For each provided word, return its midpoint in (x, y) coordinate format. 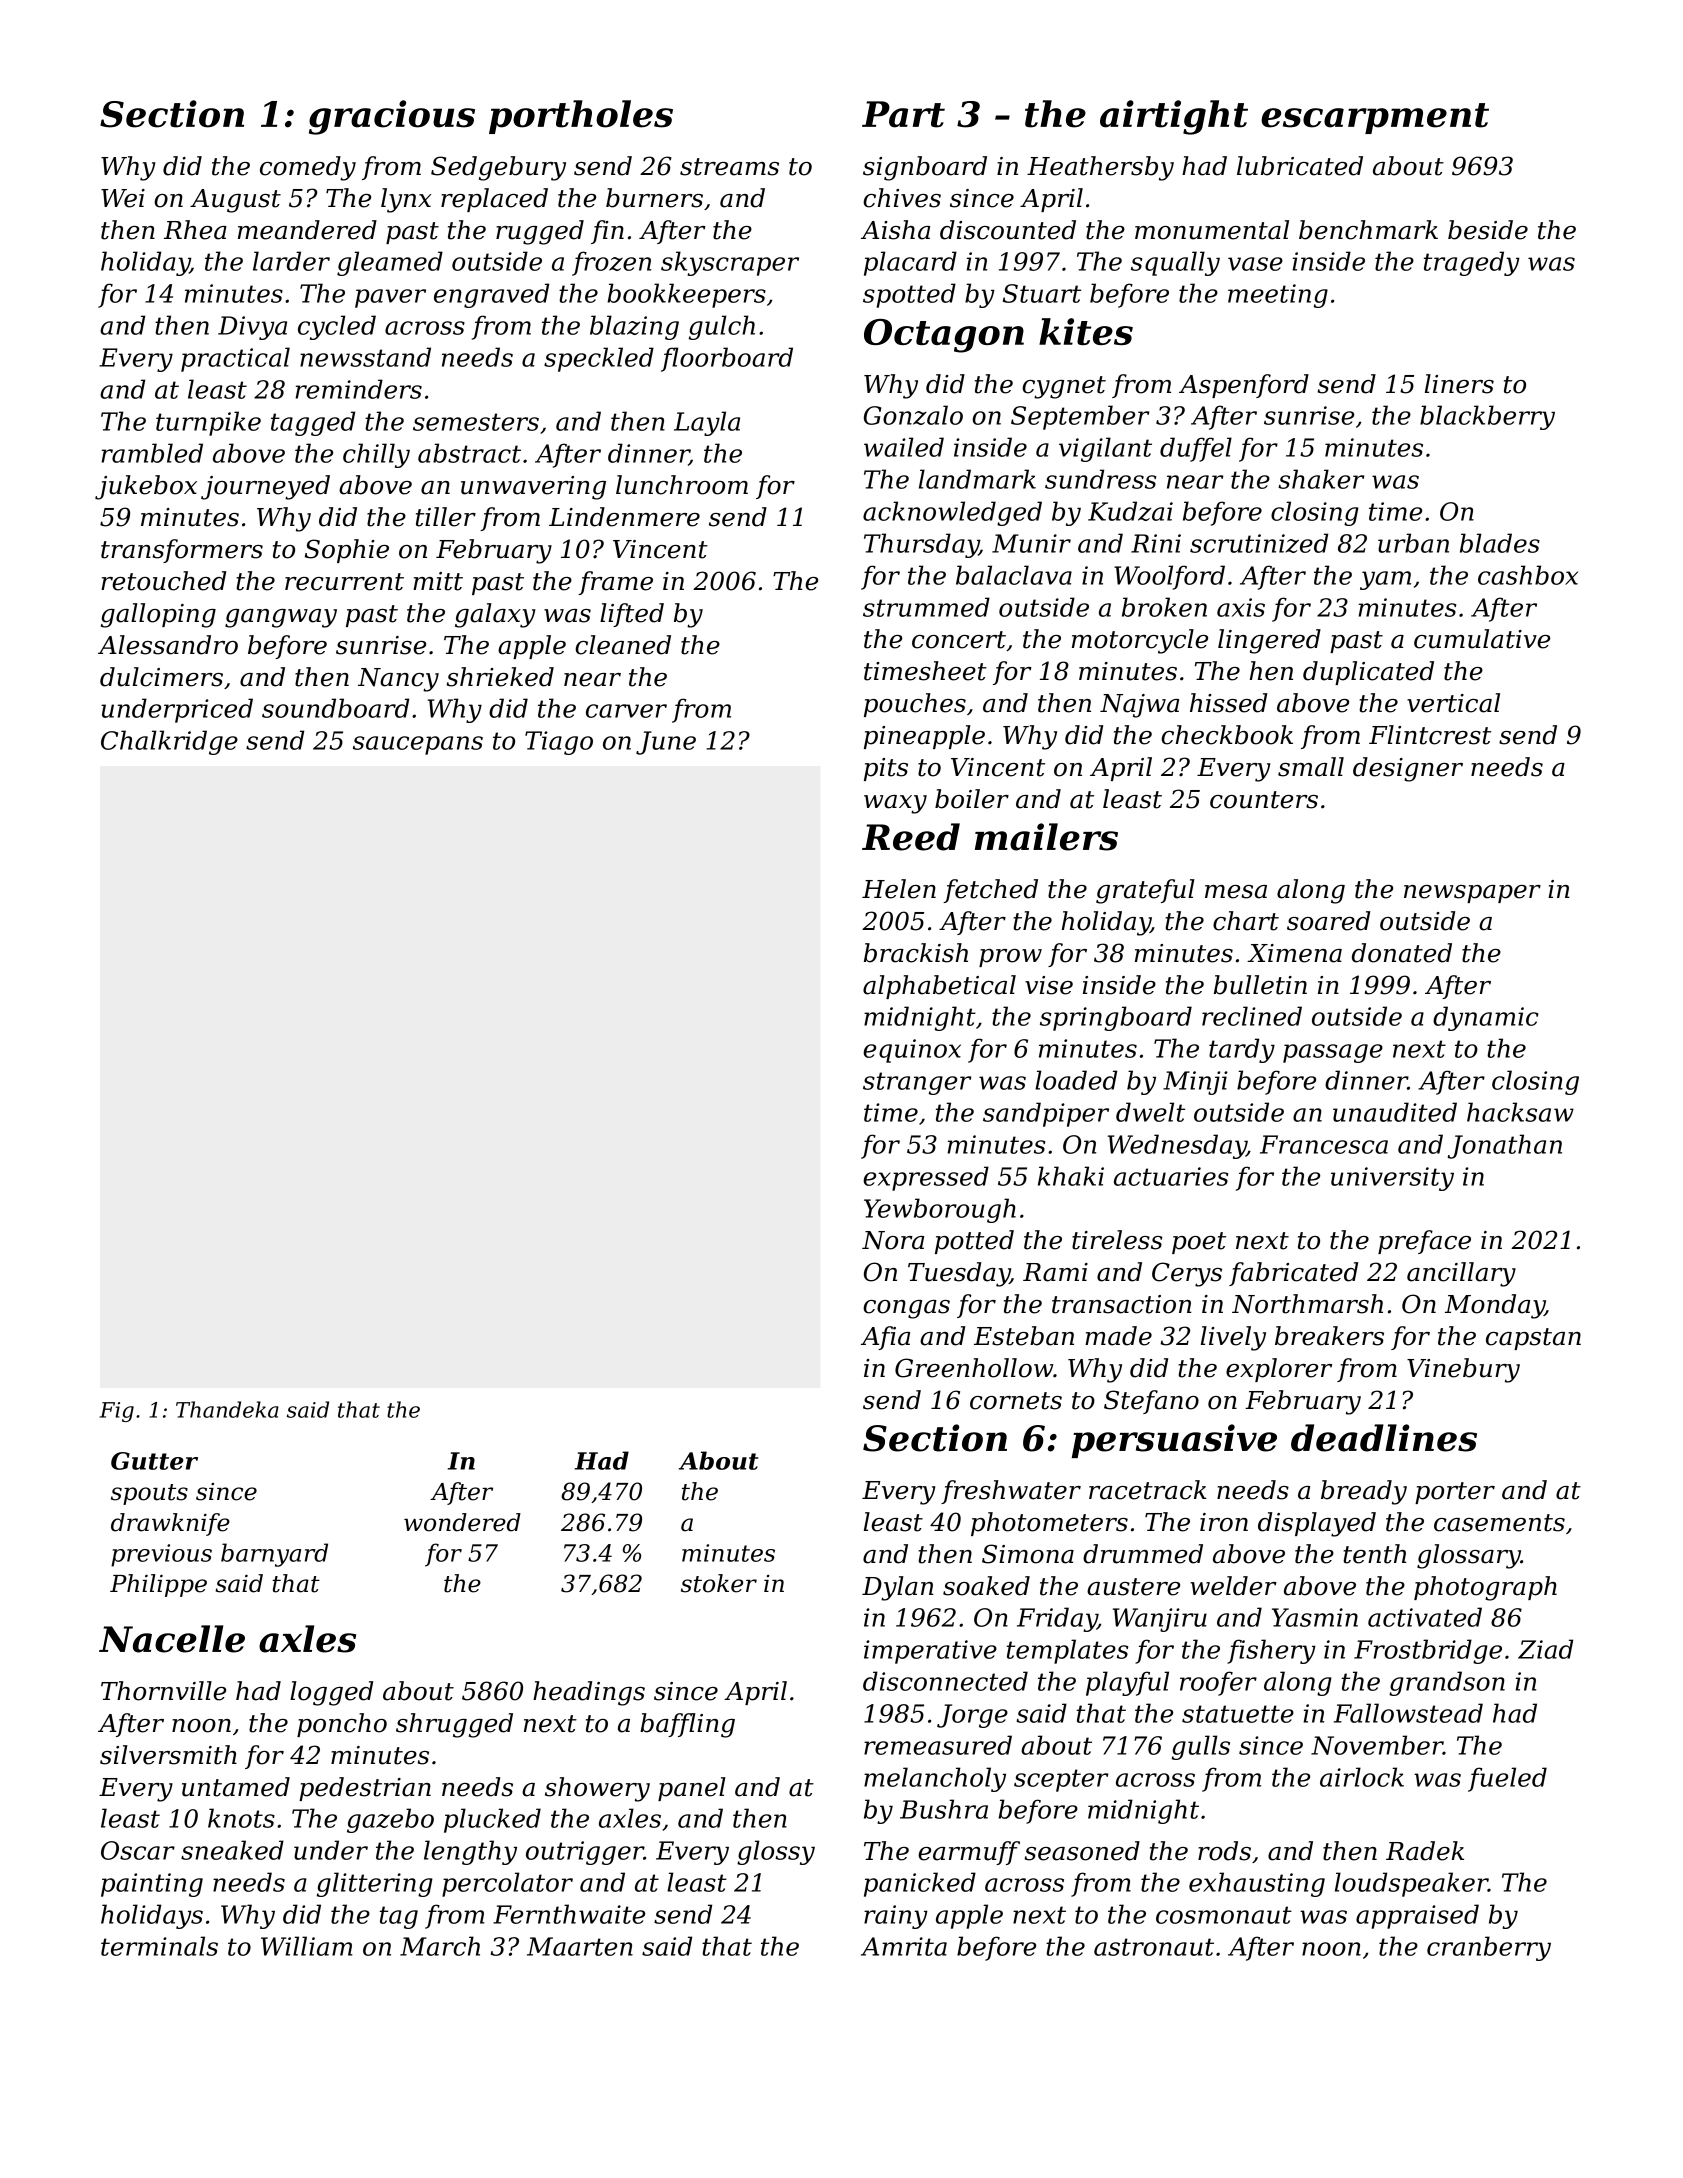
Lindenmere (624, 517)
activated (1425, 1617)
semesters (476, 422)
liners (1459, 384)
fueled (1507, 1779)
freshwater (1011, 1492)
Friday (1057, 1619)
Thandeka (227, 1409)
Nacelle (172, 1639)
